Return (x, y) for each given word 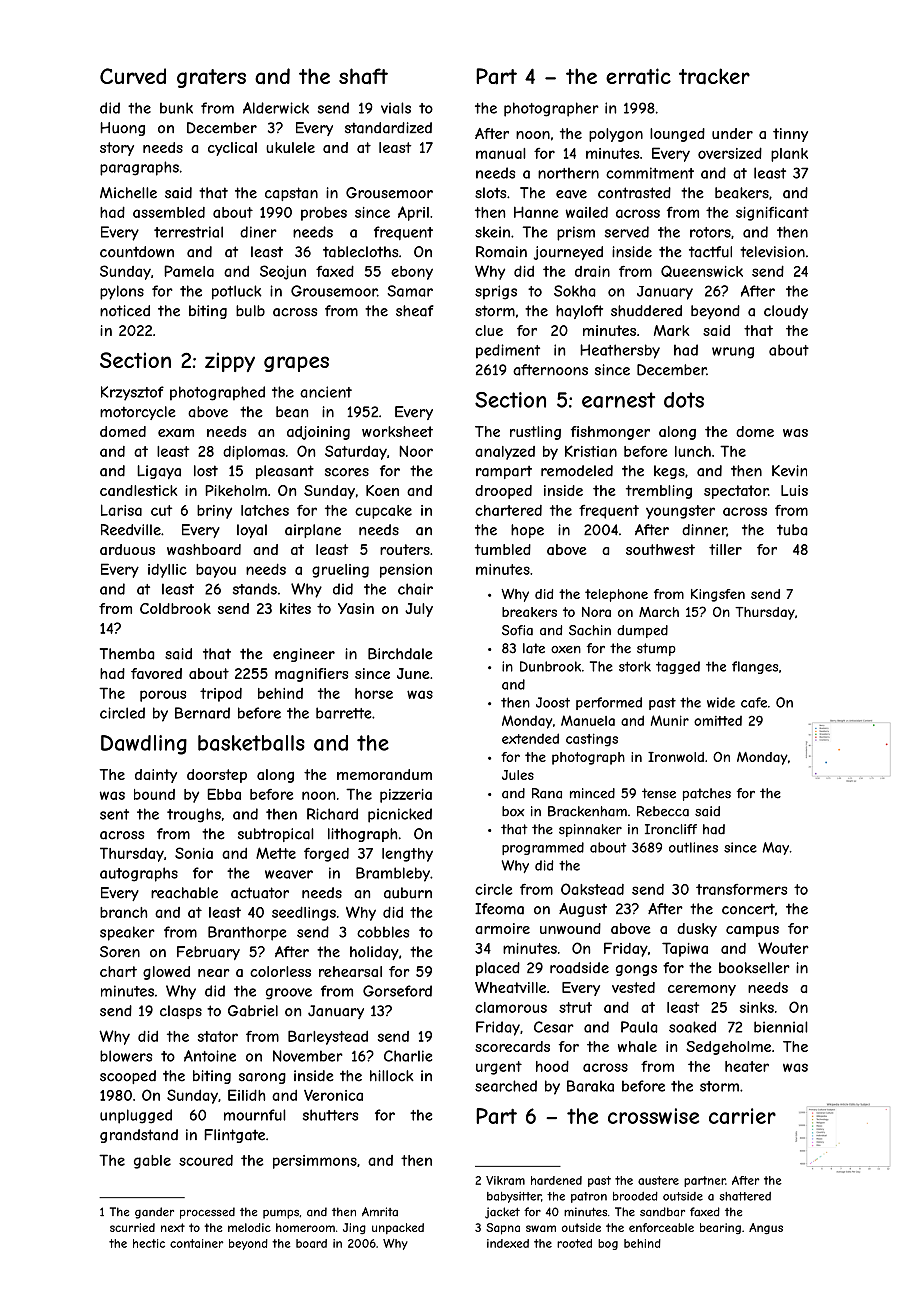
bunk (176, 108)
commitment (650, 173)
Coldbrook (175, 608)
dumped (642, 631)
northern (568, 173)
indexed (508, 1243)
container (196, 1243)
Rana (547, 793)
